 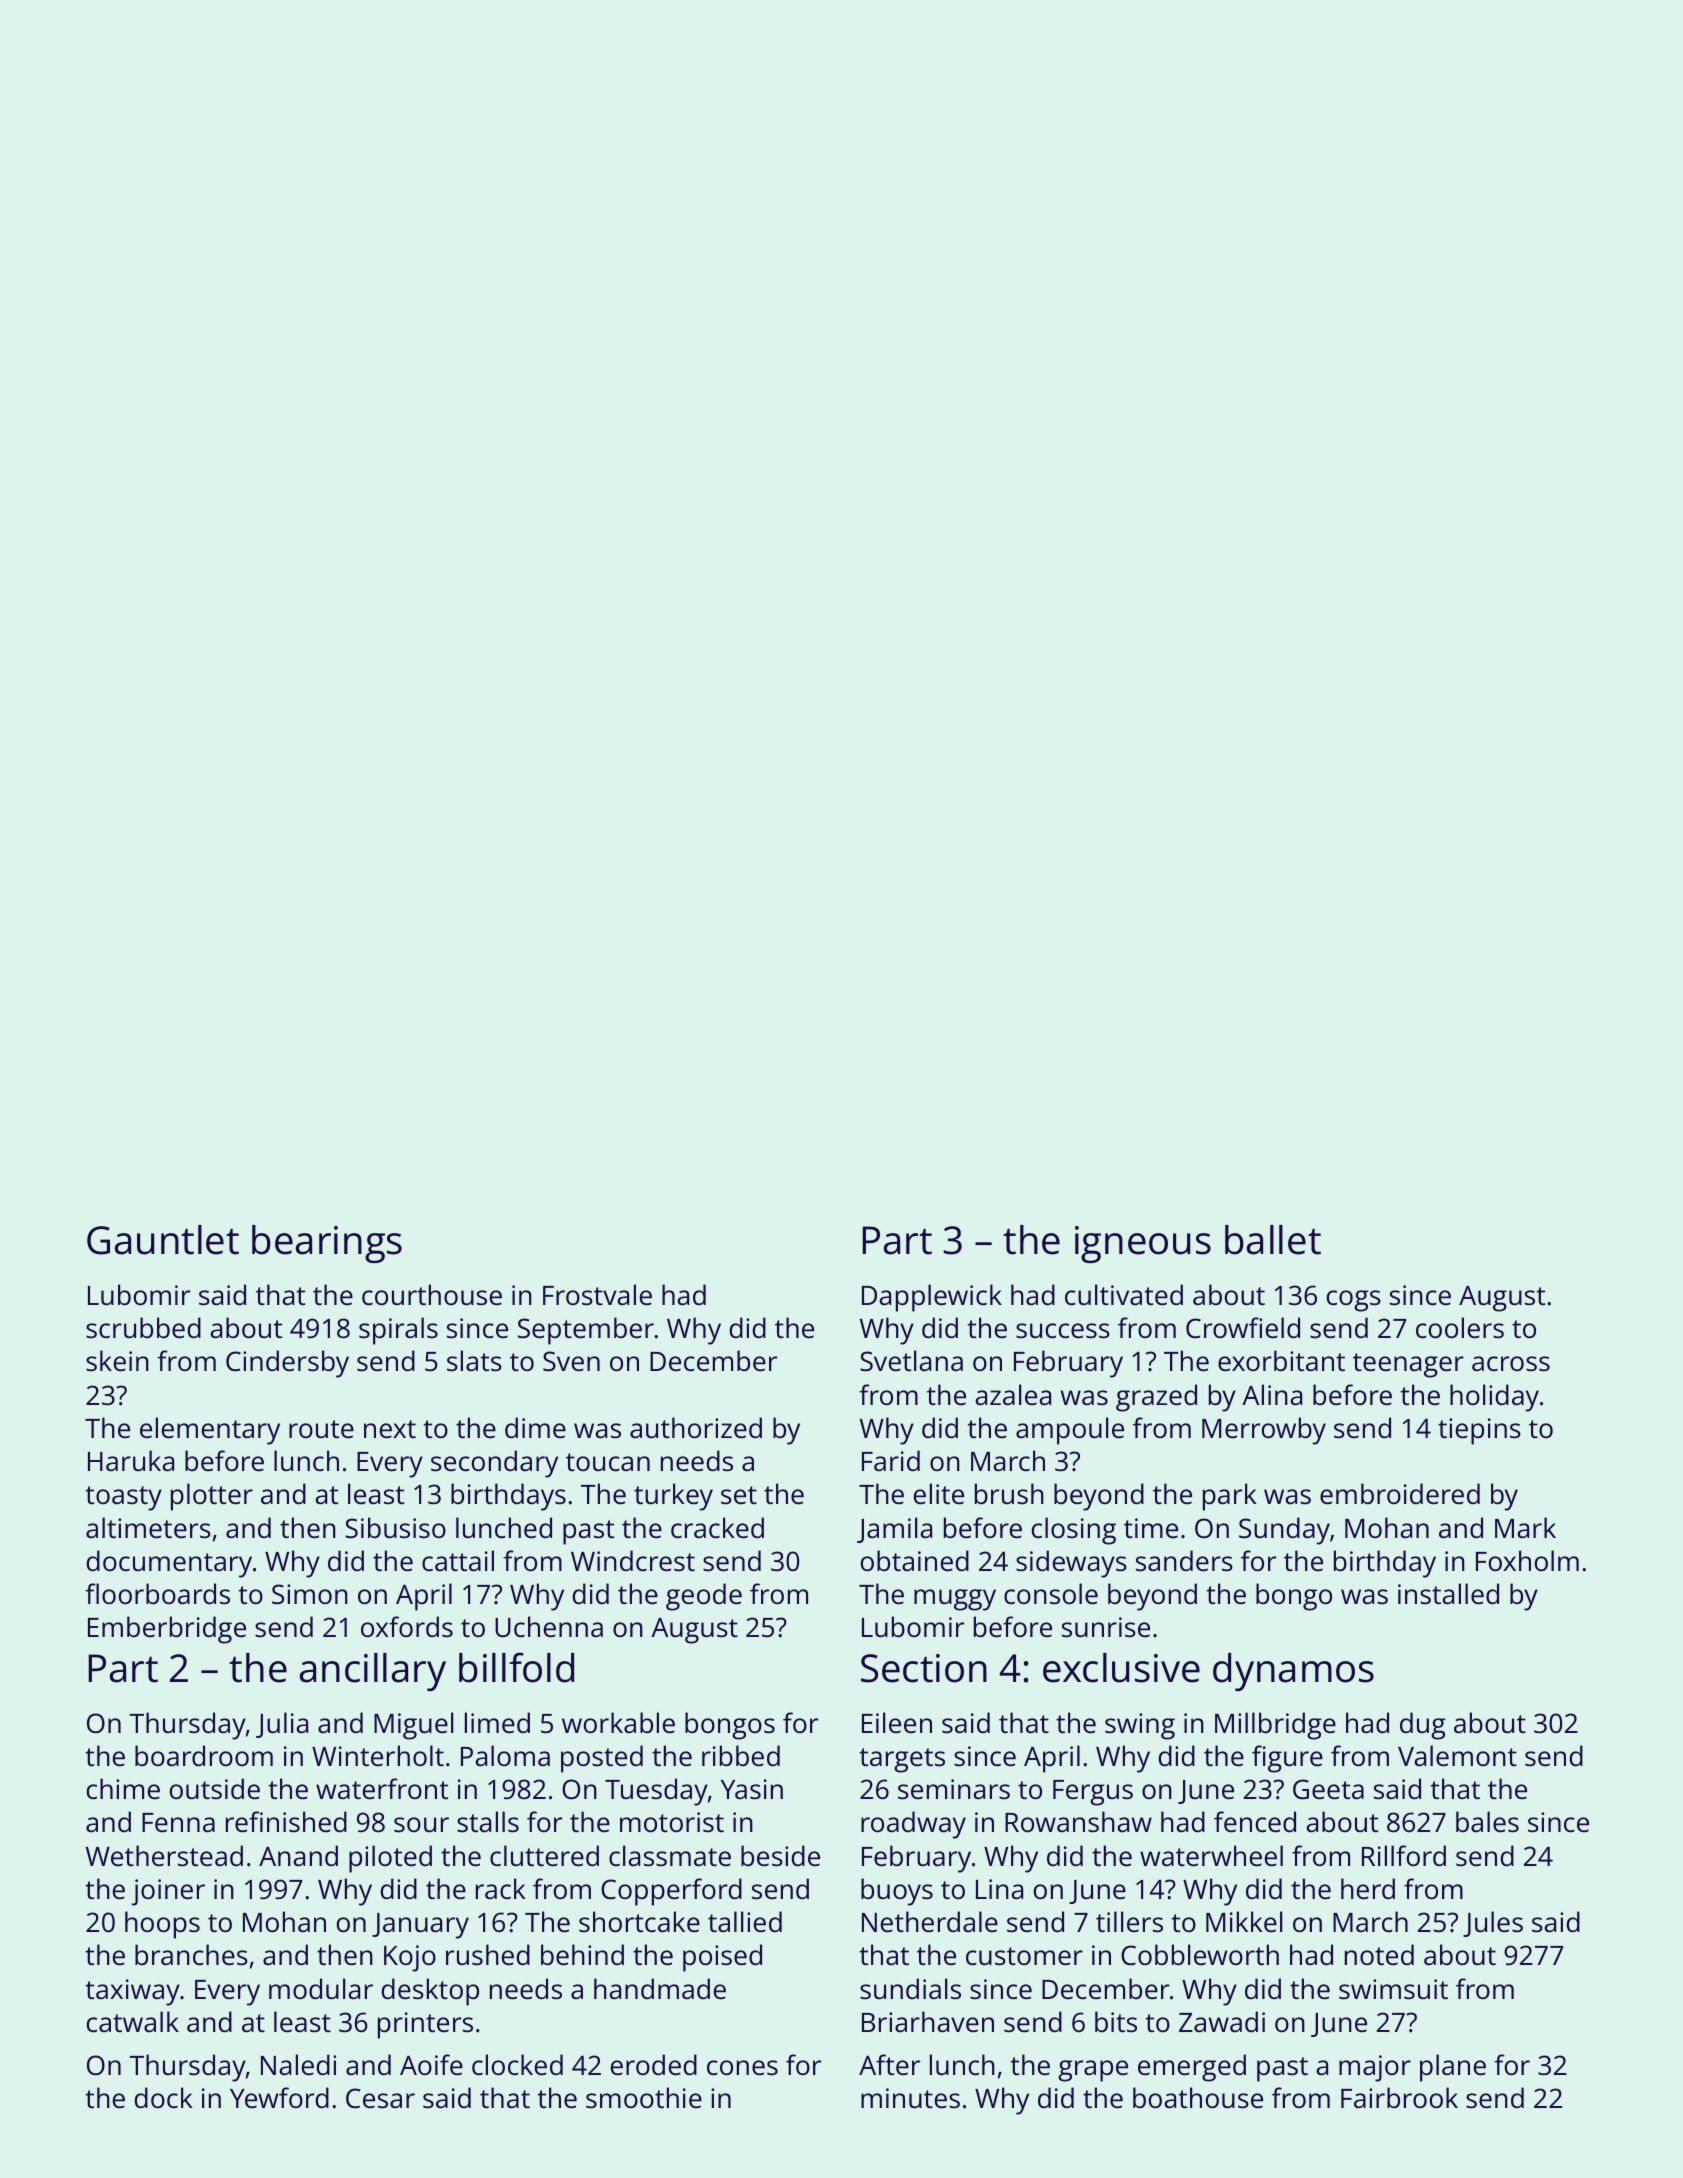 I want to click on Cobbleworth, so click(x=1200, y=1955).
